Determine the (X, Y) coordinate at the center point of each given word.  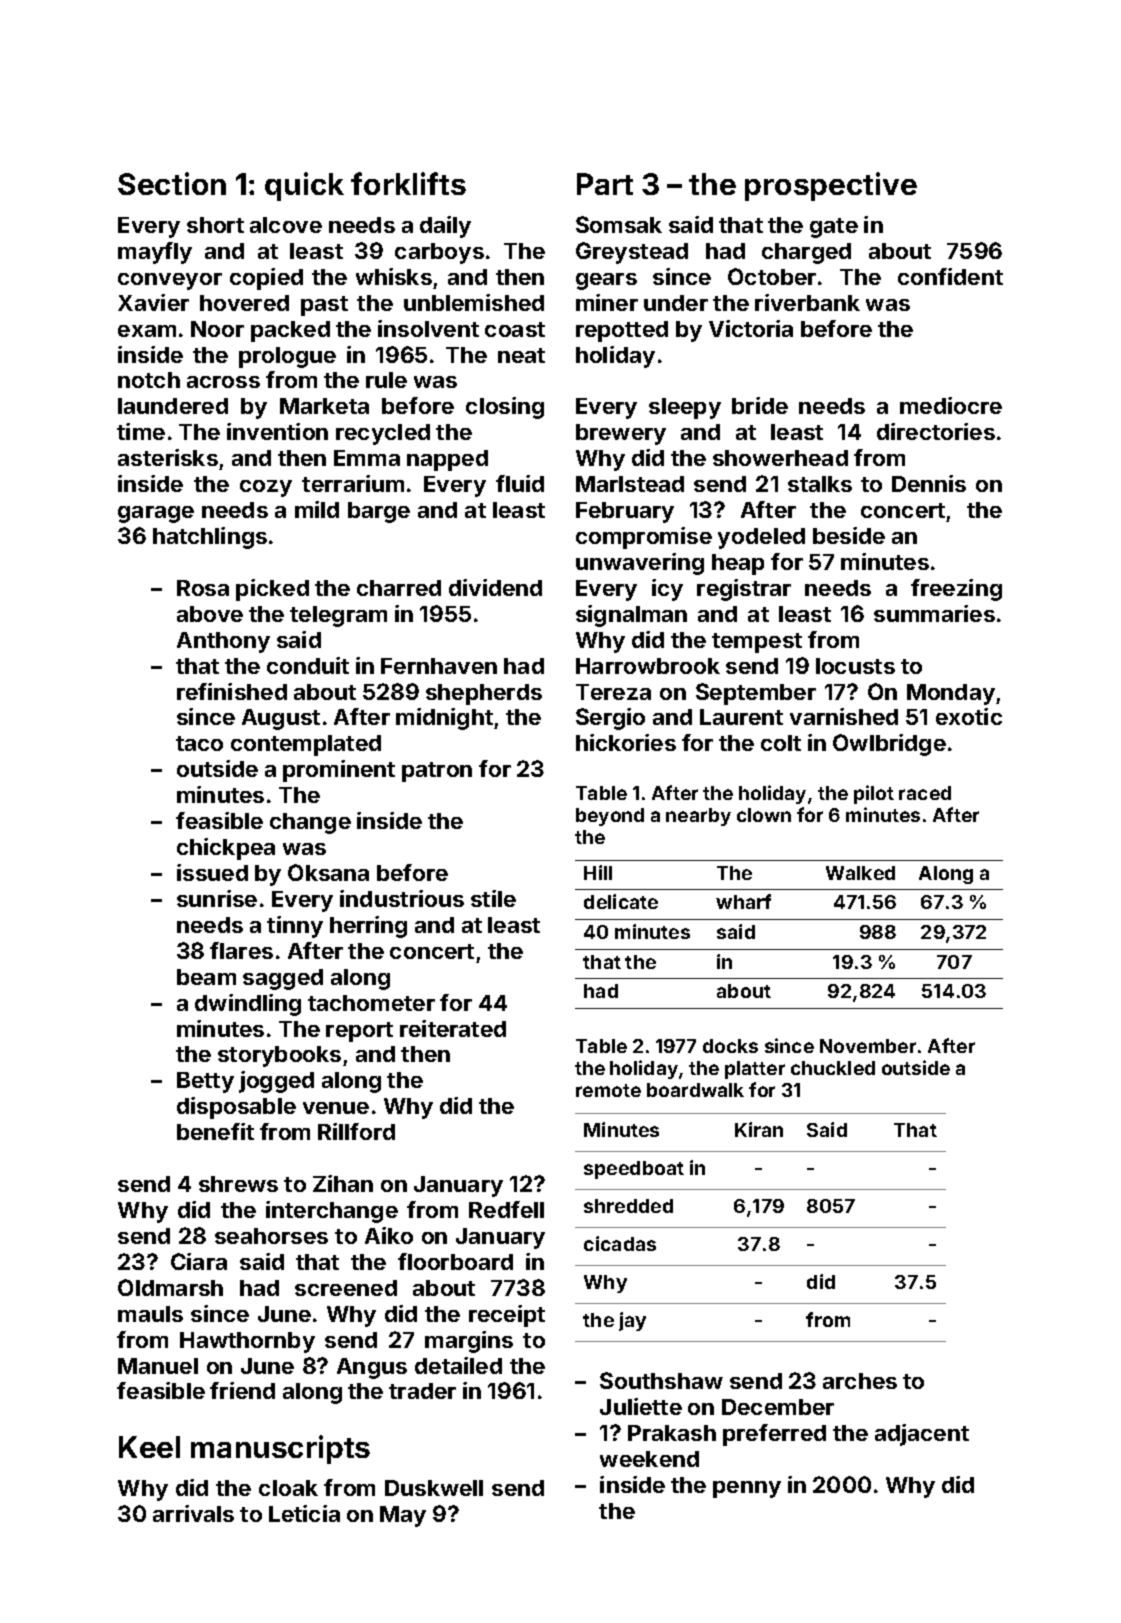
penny (747, 1489)
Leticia (304, 1513)
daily (445, 227)
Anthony (223, 642)
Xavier (153, 302)
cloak (288, 1488)
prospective (831, 186)
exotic (969, 716)
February (625, 512)
